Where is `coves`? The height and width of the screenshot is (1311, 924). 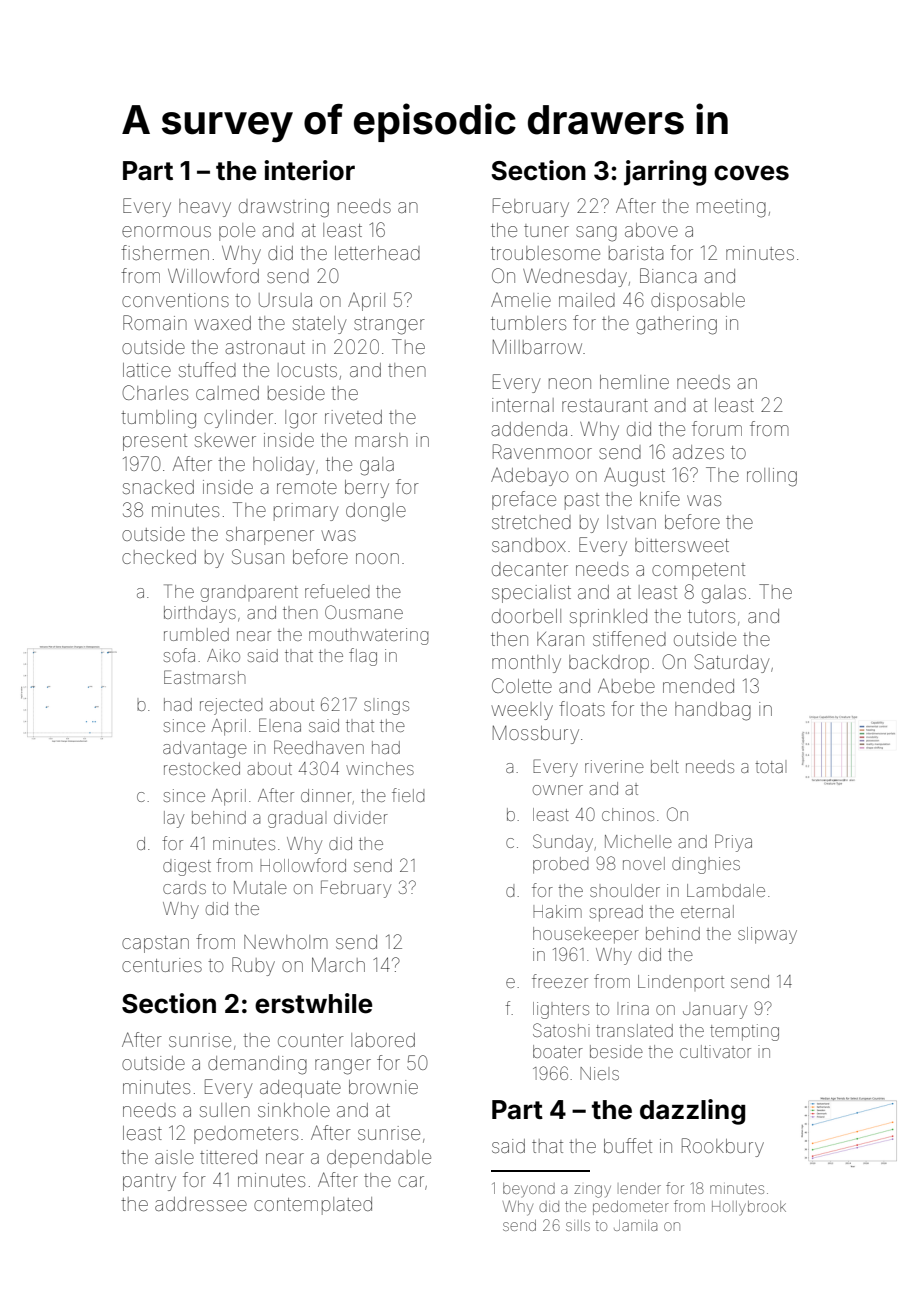 coves is located at coordinates (751, 173).
